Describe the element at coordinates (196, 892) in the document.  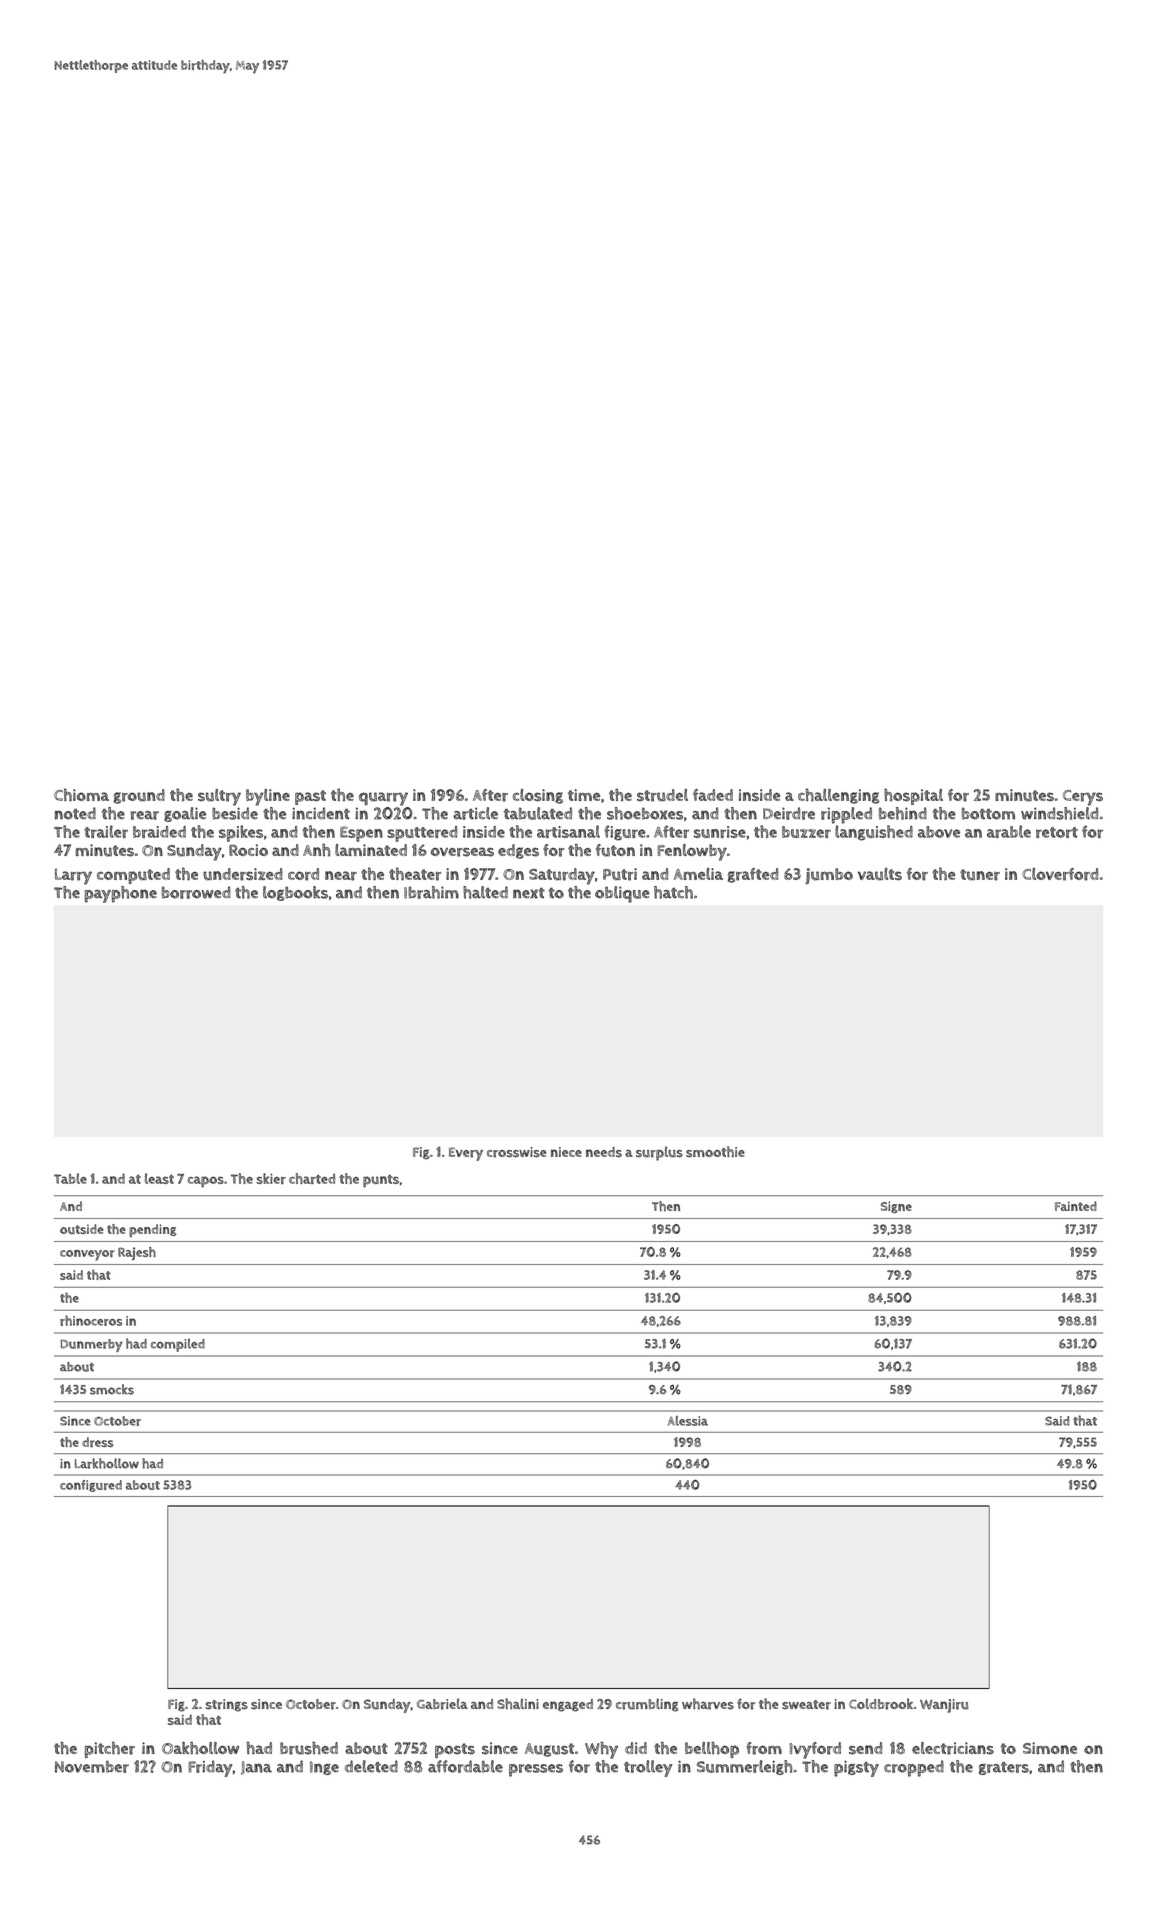
I see `borrowed` at that location.
